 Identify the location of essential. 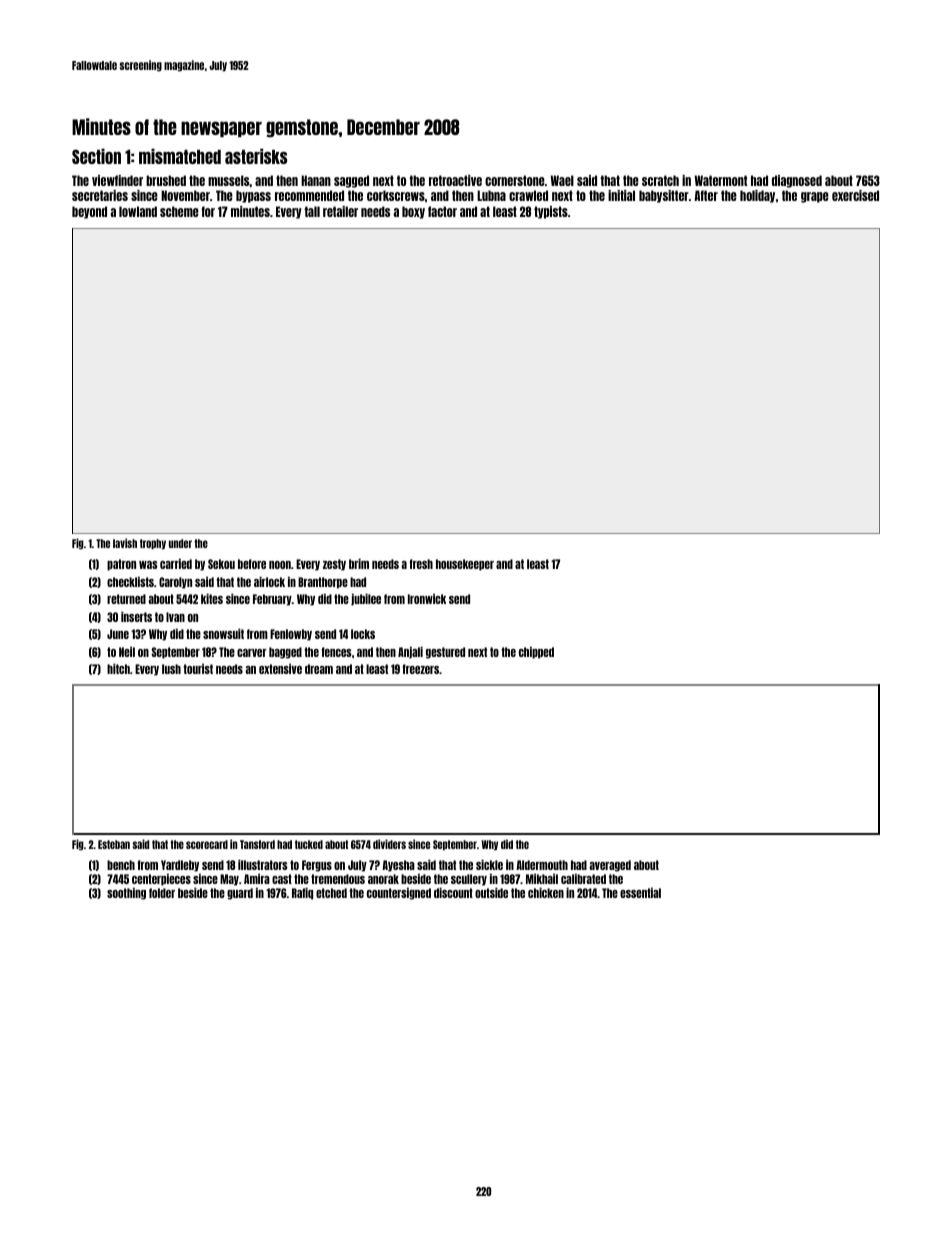
(640, 892).
